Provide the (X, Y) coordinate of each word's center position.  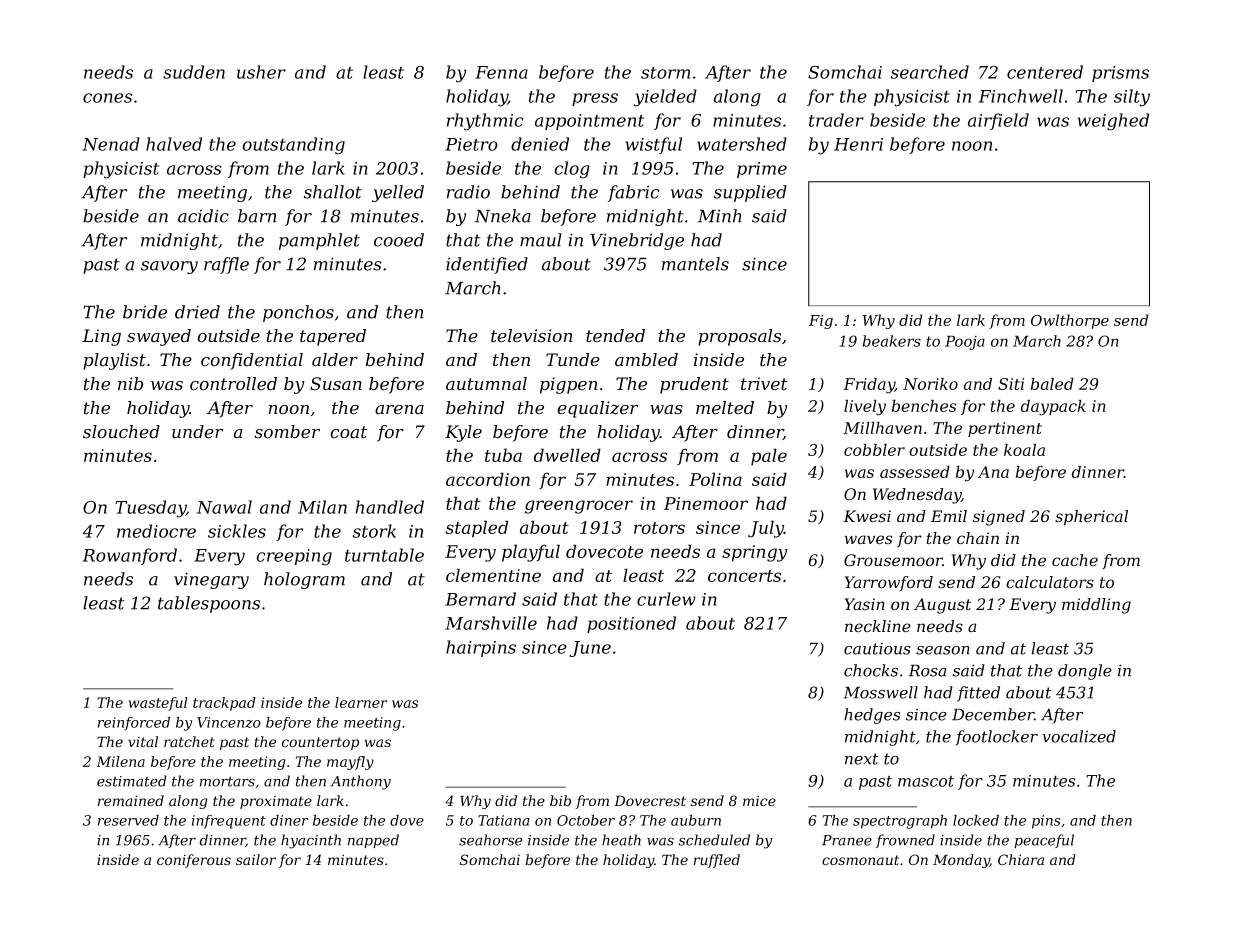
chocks (871, 670)
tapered (333, 337)
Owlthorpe (1070, 321)
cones (107, 98)
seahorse (490, 840)
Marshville (491, 623)
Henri (858, 144)
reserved (128, 820)
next (861, 759)
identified (487, 265)
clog (572, 170)
